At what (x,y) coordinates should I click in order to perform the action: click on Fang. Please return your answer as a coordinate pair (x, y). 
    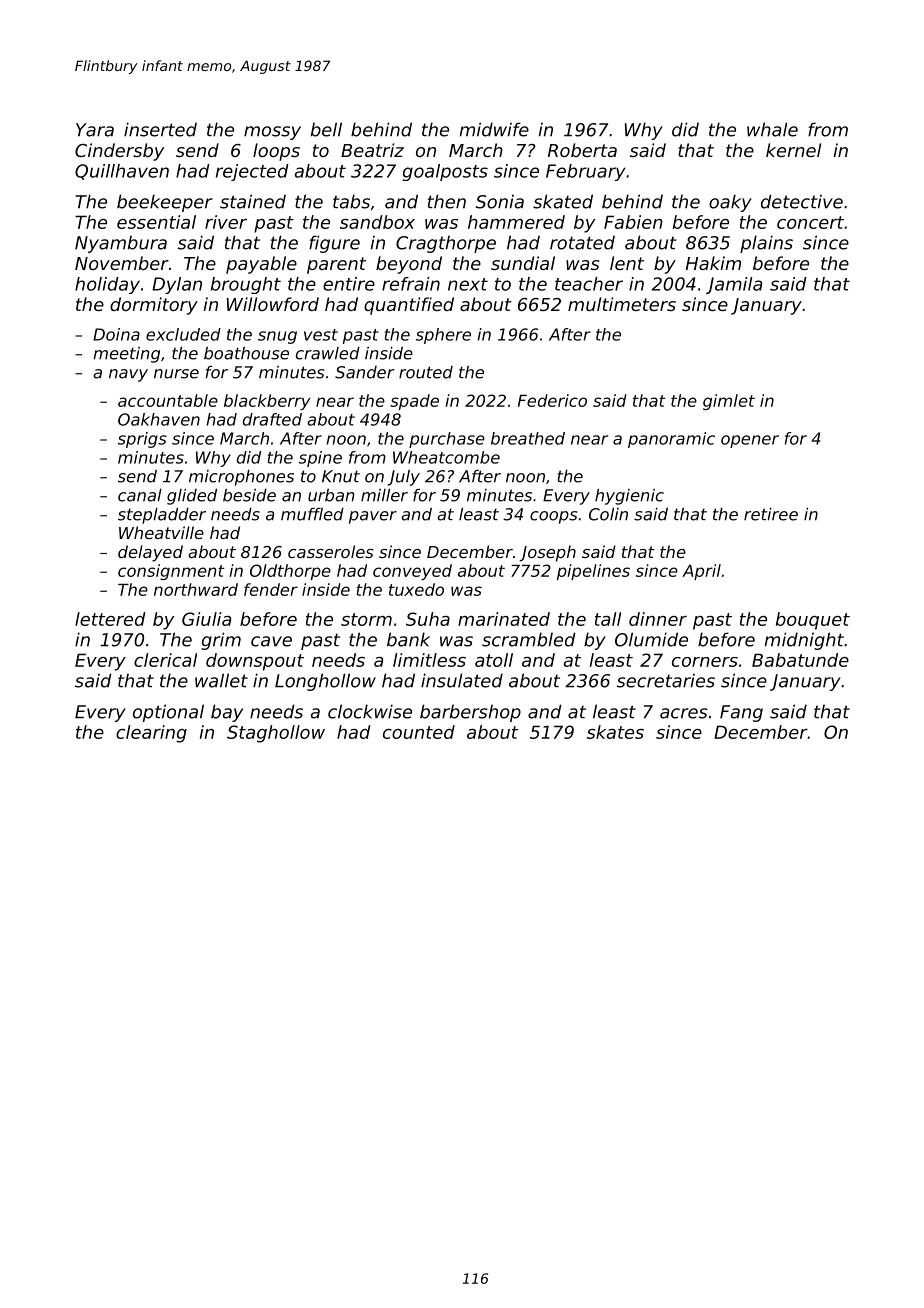
    Looking at the image, I should click on (741, 713).
